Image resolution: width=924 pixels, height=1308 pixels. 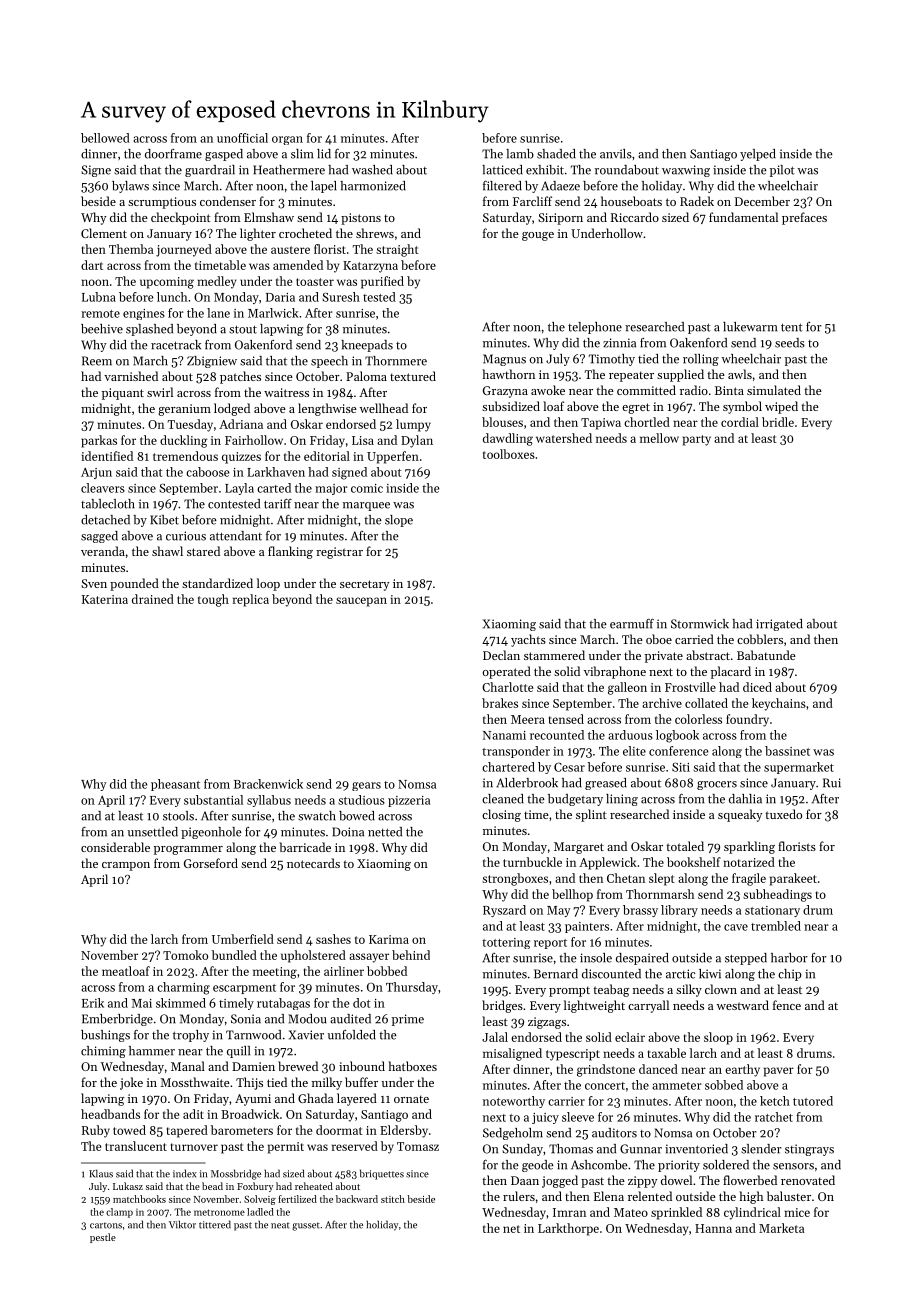 I want to click on pestle, so click(x=103, y=1238).
